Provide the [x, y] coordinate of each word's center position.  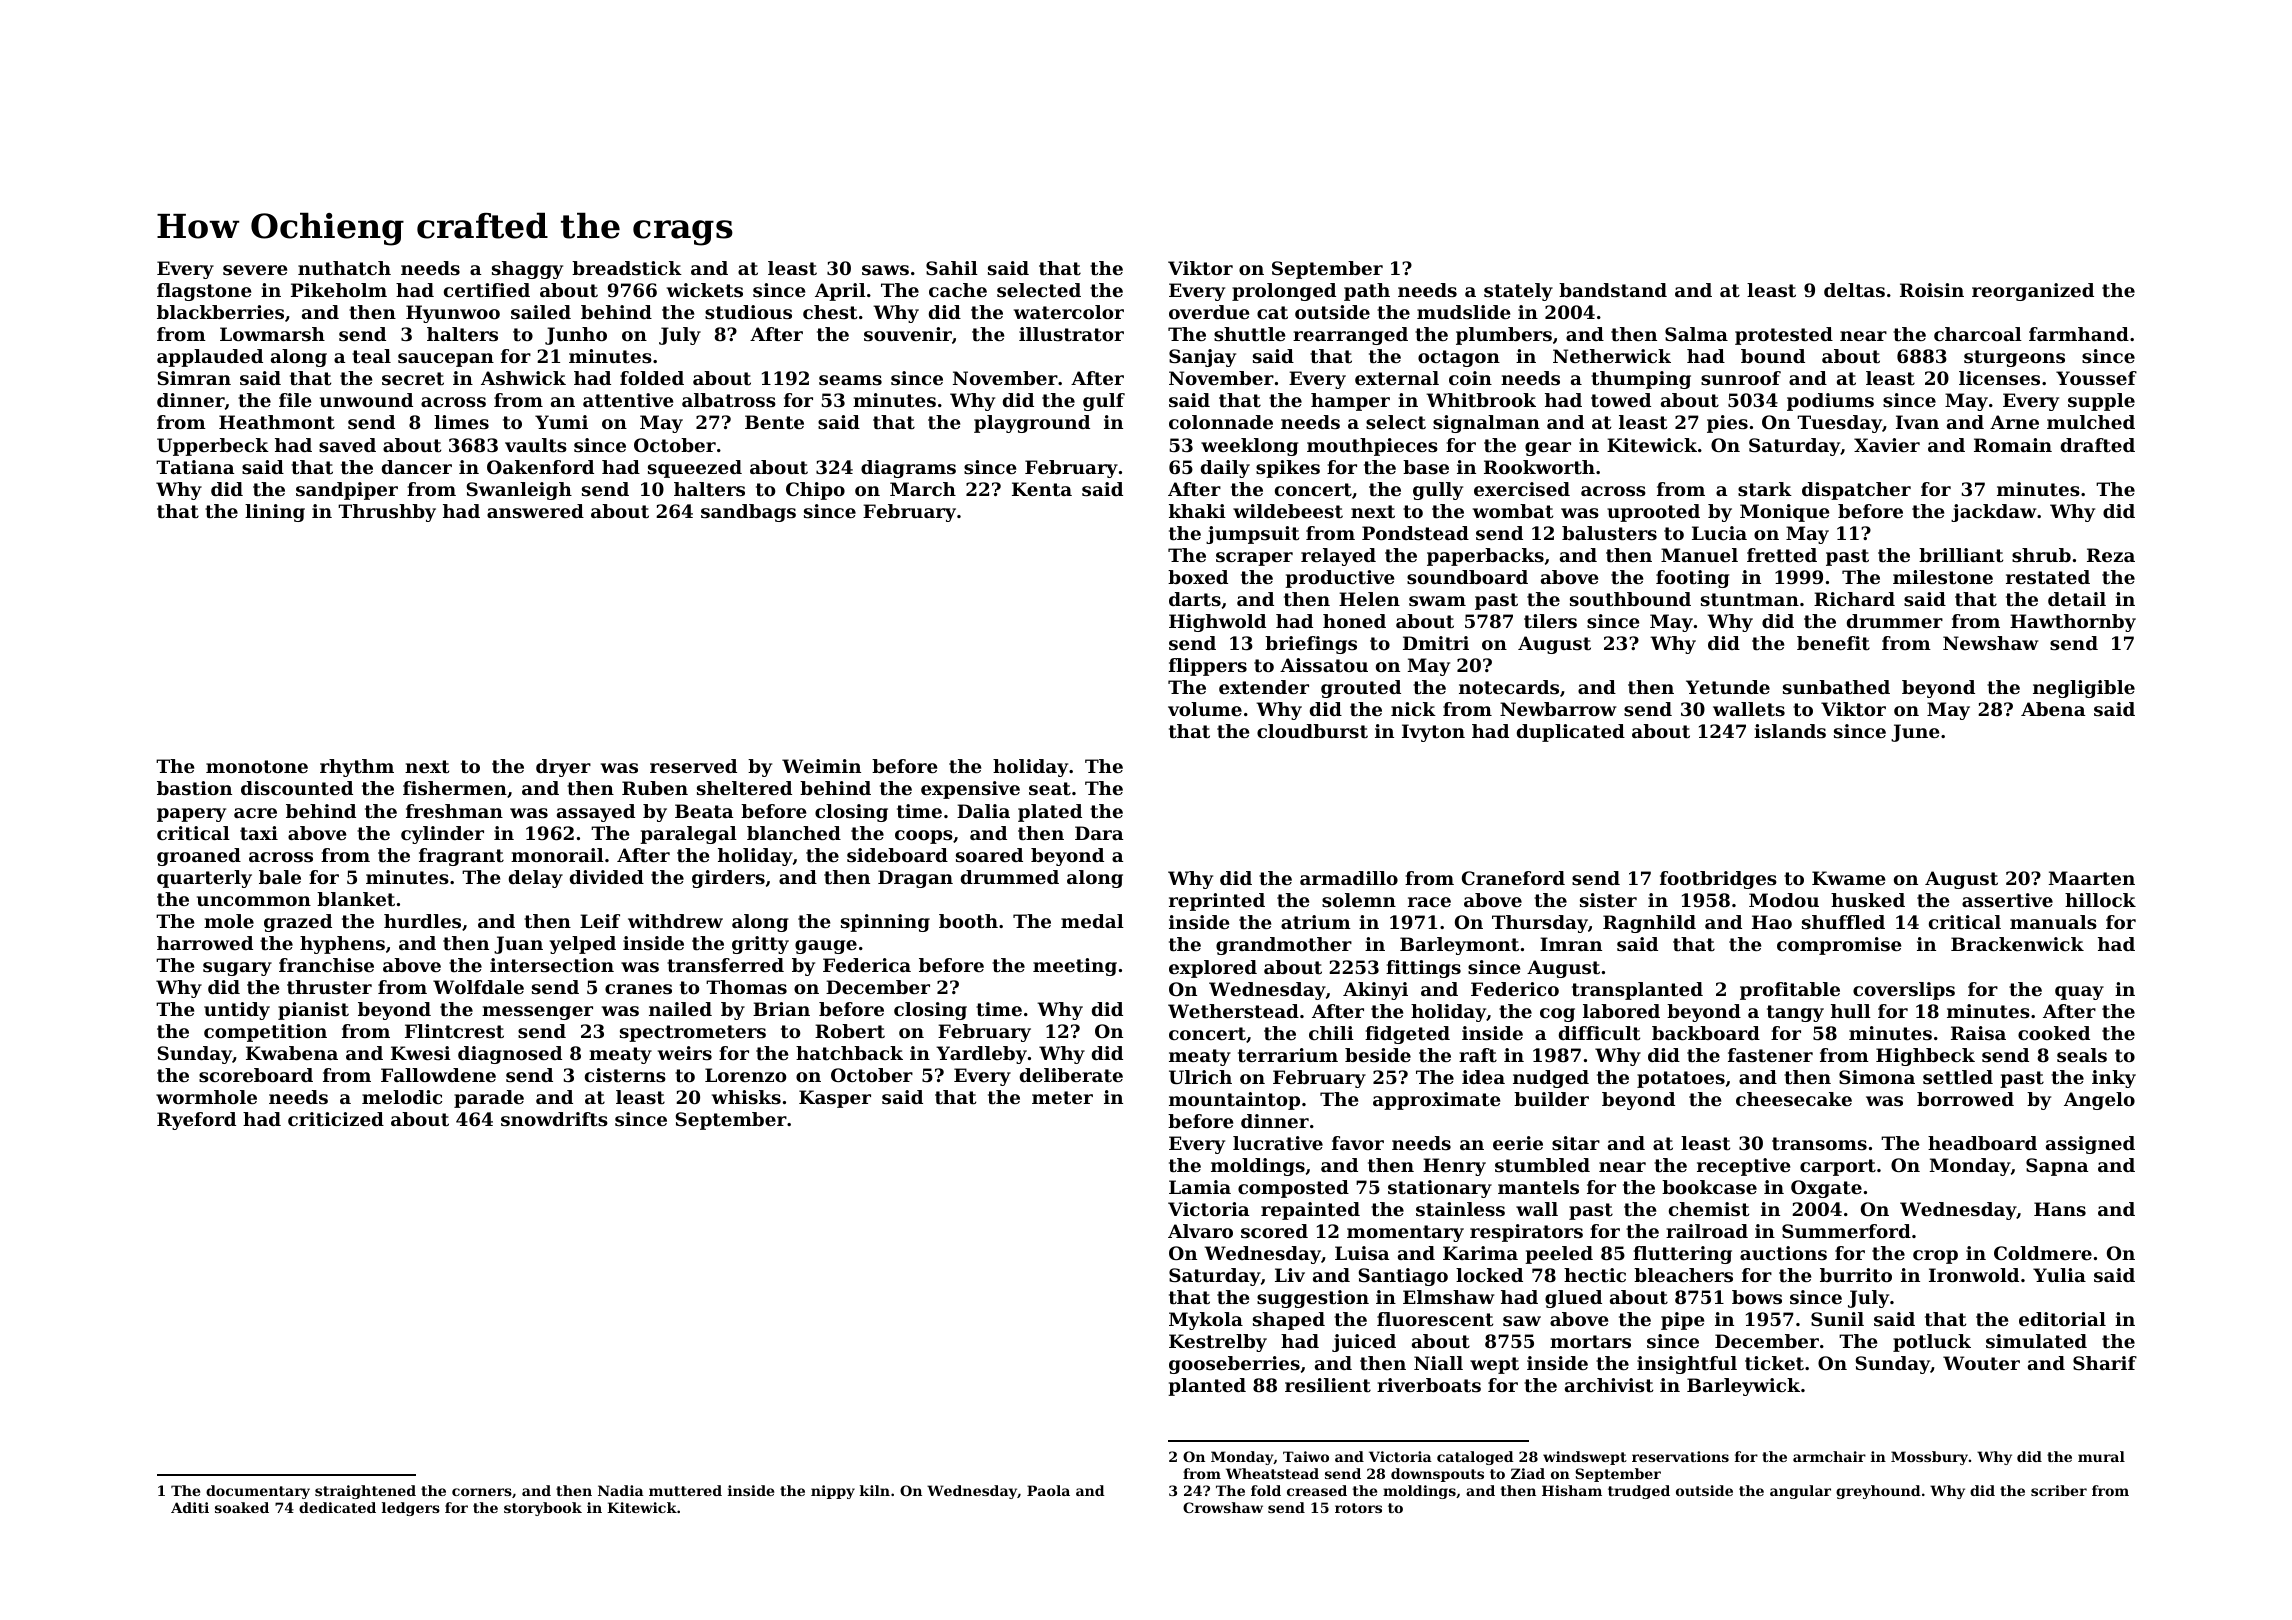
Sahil [952, 268]
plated [1050, 813]
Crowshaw [1223, 1507]
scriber [2059, 1490]
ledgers [411, 1509]
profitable [1790, 991]
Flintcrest [454, 1031]
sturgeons [2014, 358]
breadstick [627, 268]
